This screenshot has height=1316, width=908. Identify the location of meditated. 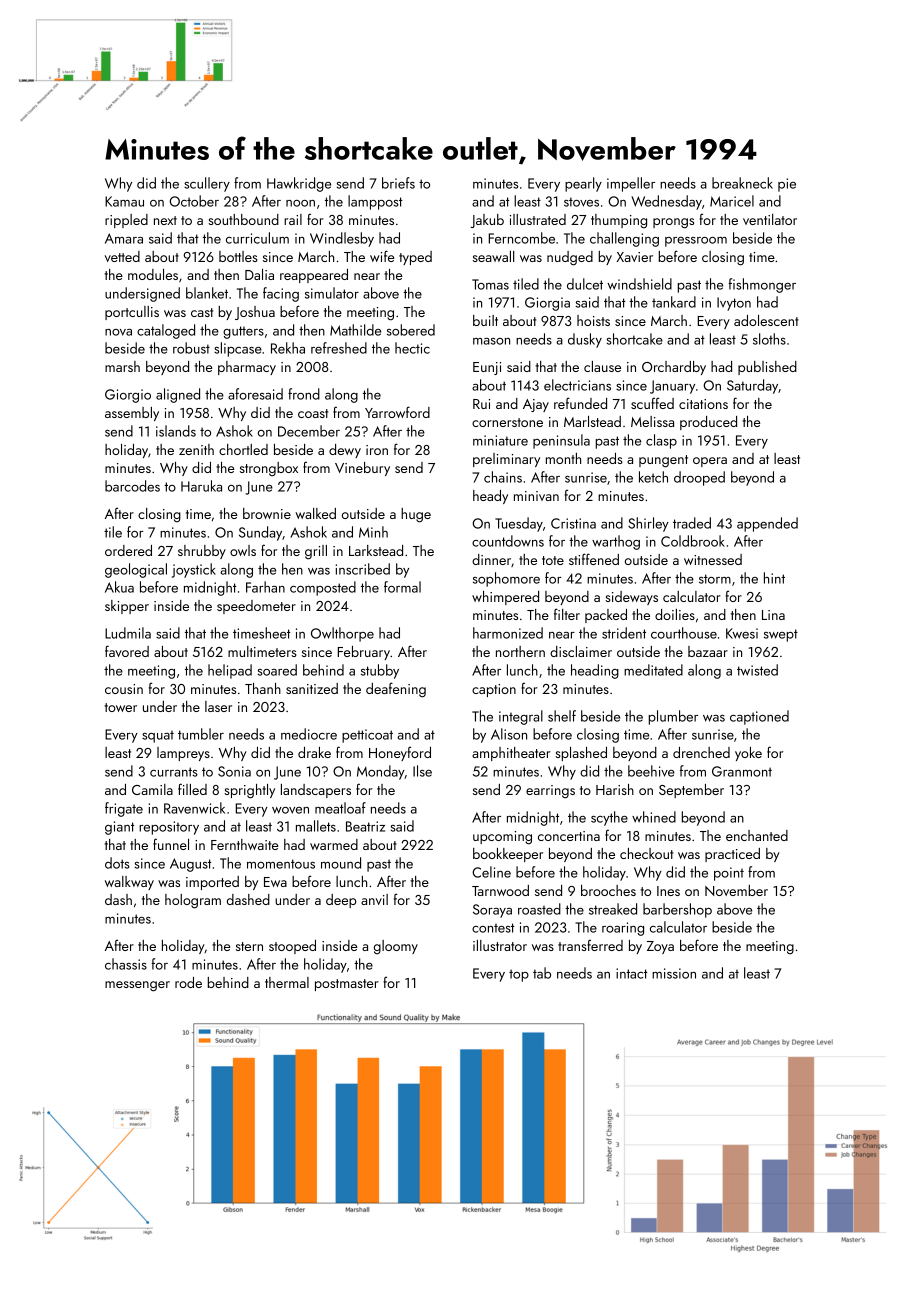
(653, 670).
